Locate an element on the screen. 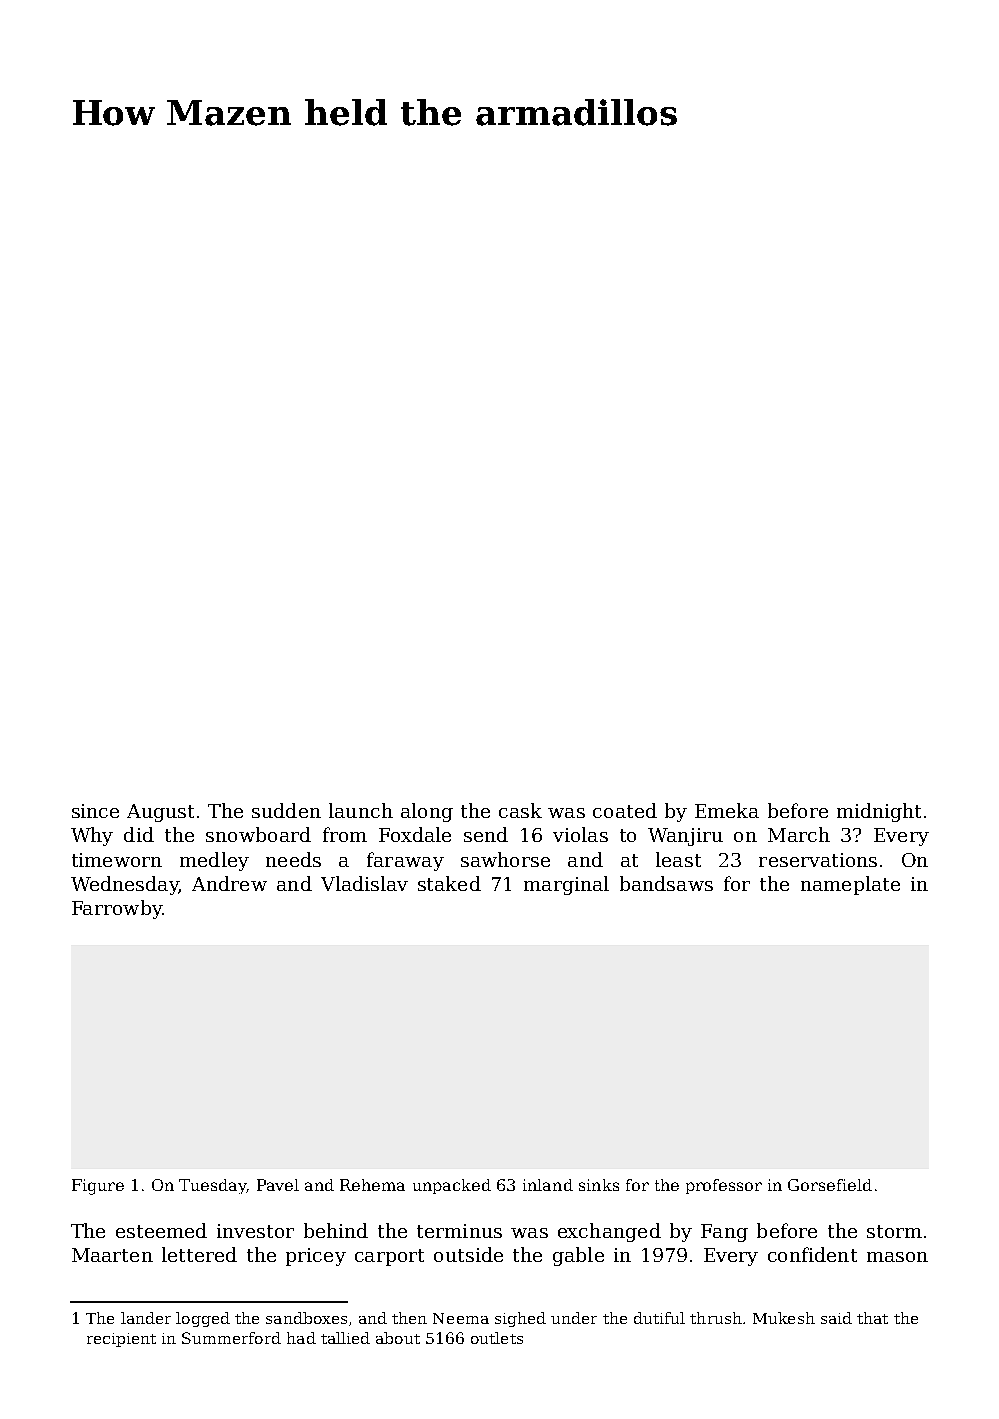 The width and height of the screenshot is (999, 1419). coated is located at coordinates (625, 810).
